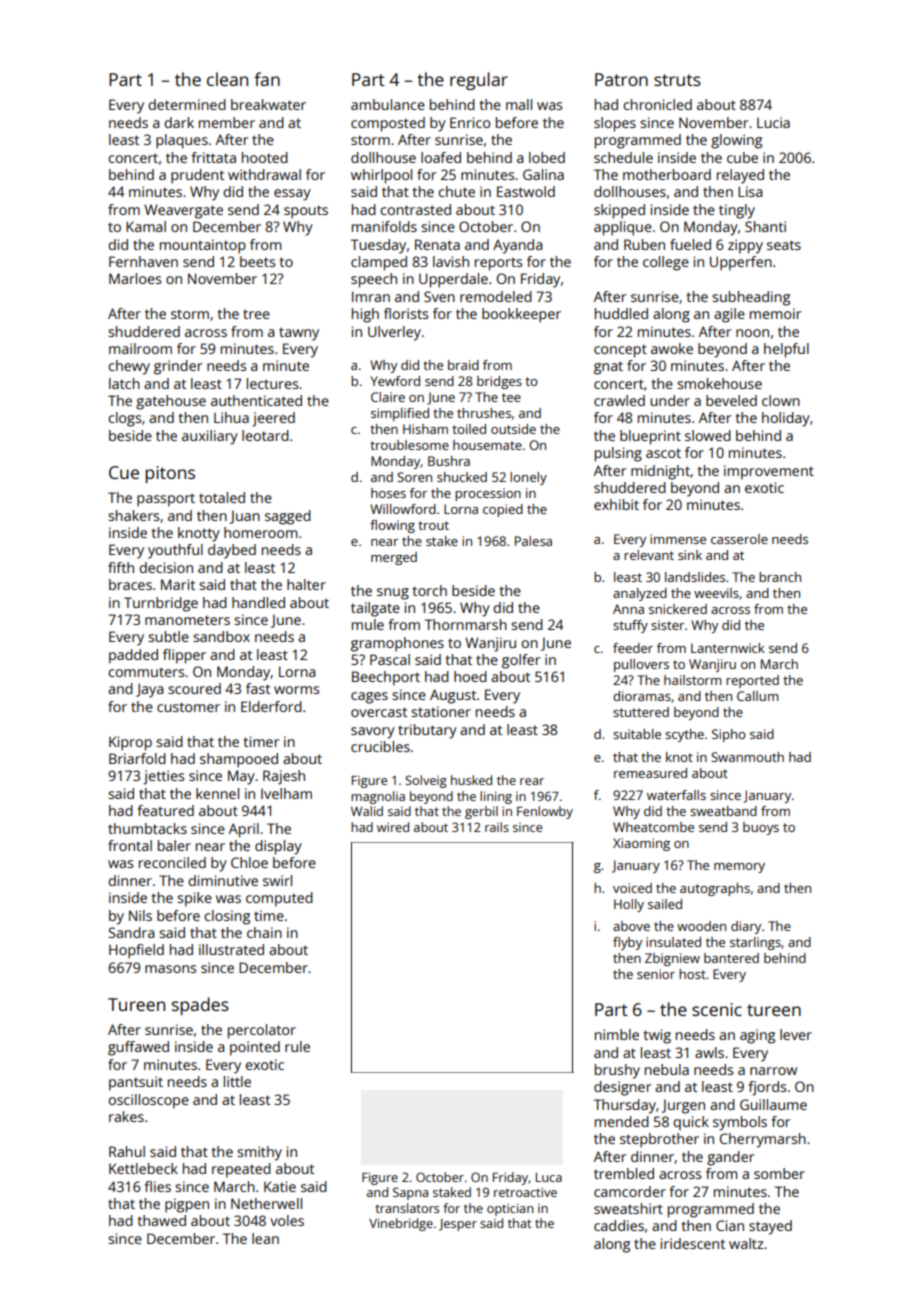 This page has height=1308, width=924. I want to click on Briarfold, so click(137, 758).
